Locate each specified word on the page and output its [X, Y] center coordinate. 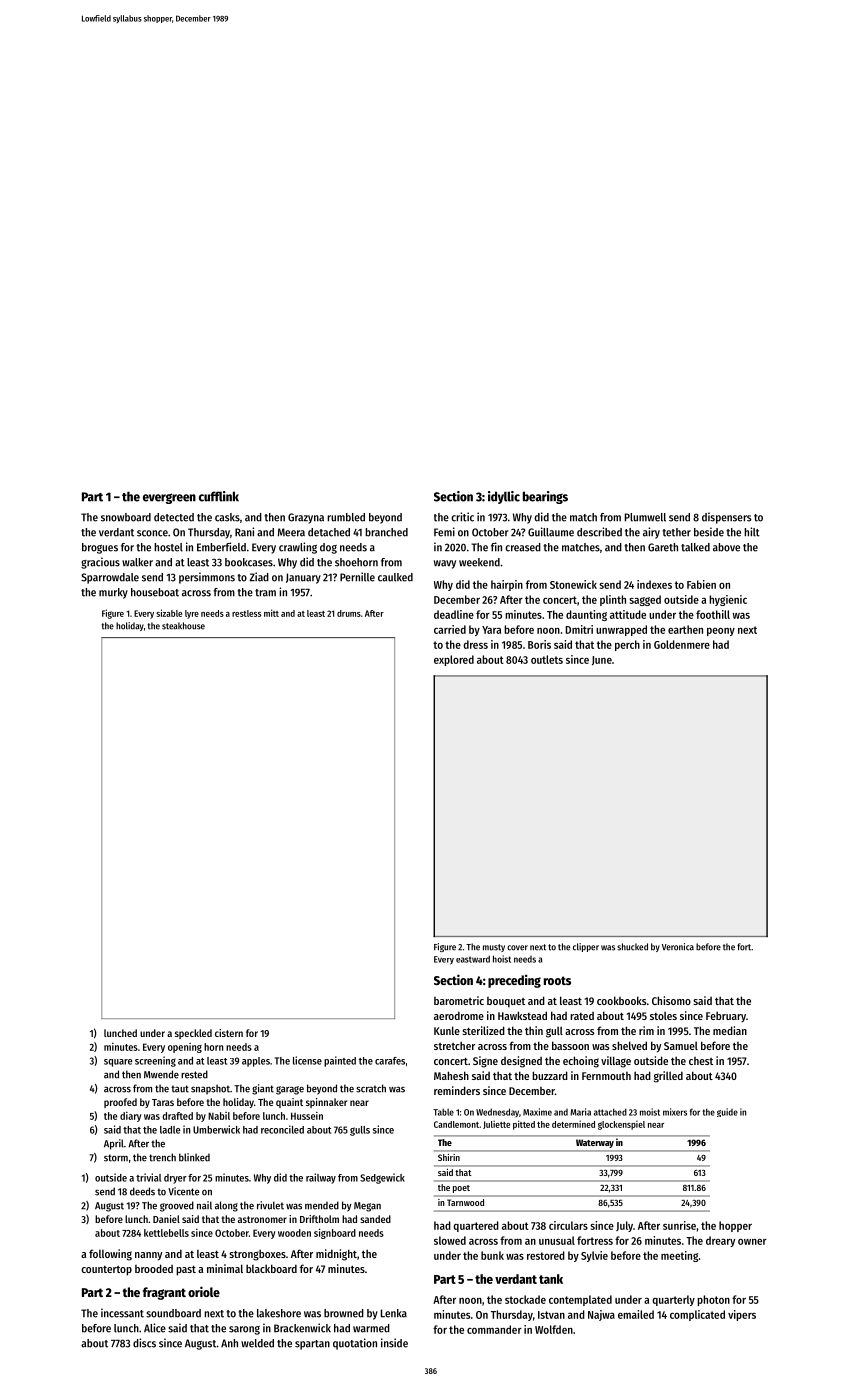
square [118, 1063]
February [726, 1016]
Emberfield [221, 547]
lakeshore [279, 1313]
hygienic [728, 600]
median [730, 1030]
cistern [229, 1033]
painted [340, 1061]
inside [394, 1343]
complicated [697, 1315]
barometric [459, 1000]
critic [462, 517]
